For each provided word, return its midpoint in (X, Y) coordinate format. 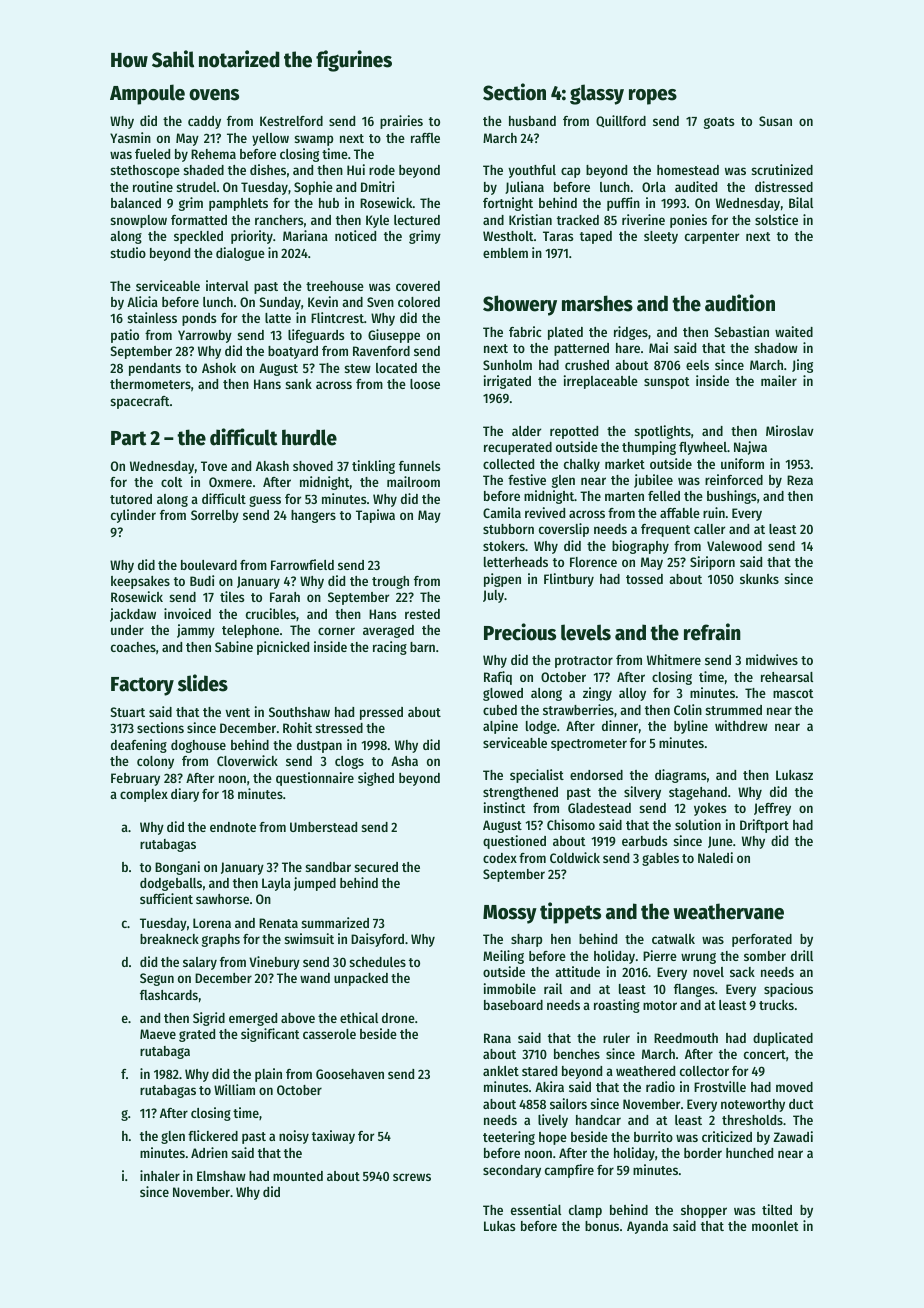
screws (412, 1177)
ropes (653, 97)
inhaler (160, 1175)
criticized (727, 1136)
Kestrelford (291, 121)
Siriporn (712, 563)
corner (336, 631)
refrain (712, 632)
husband (532, 121)
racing (390, 648)
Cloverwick (247, 760)
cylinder (133, 516)
